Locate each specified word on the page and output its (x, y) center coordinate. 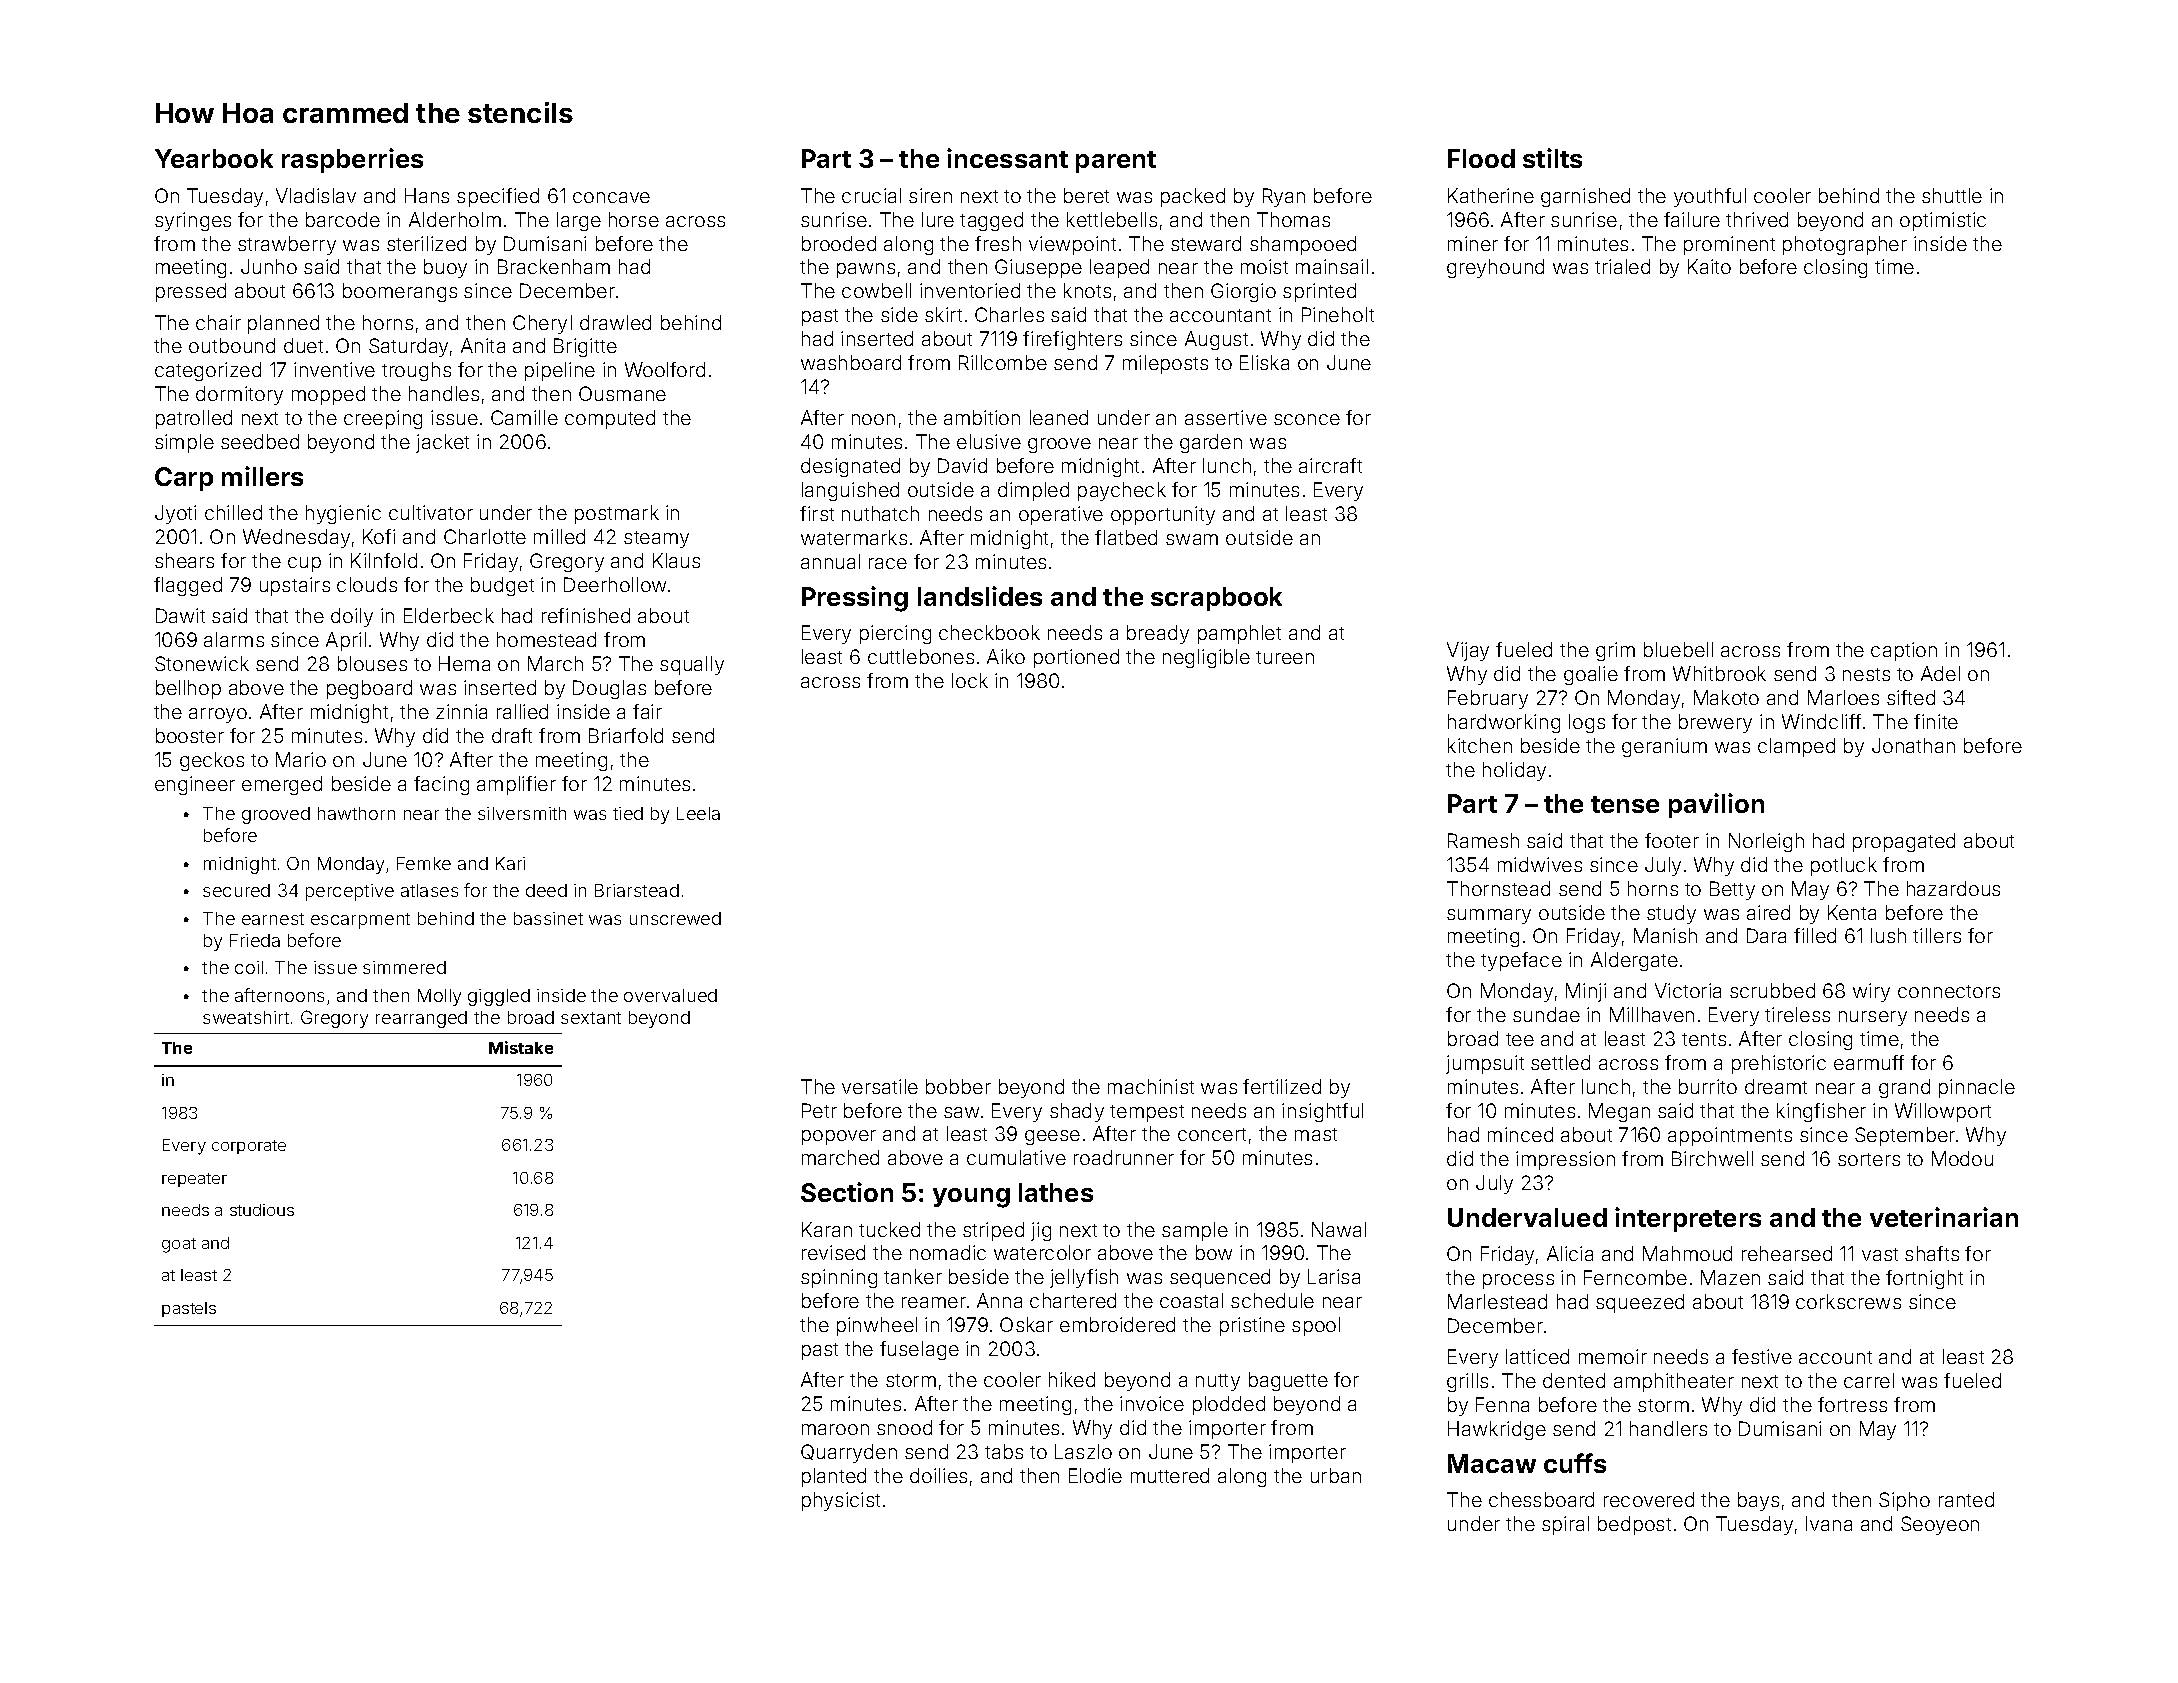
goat (179, 1245)
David (962, 465)
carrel (1869, 1380)
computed (610, 419)
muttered (1170, 1475)
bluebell (1678, 649)
